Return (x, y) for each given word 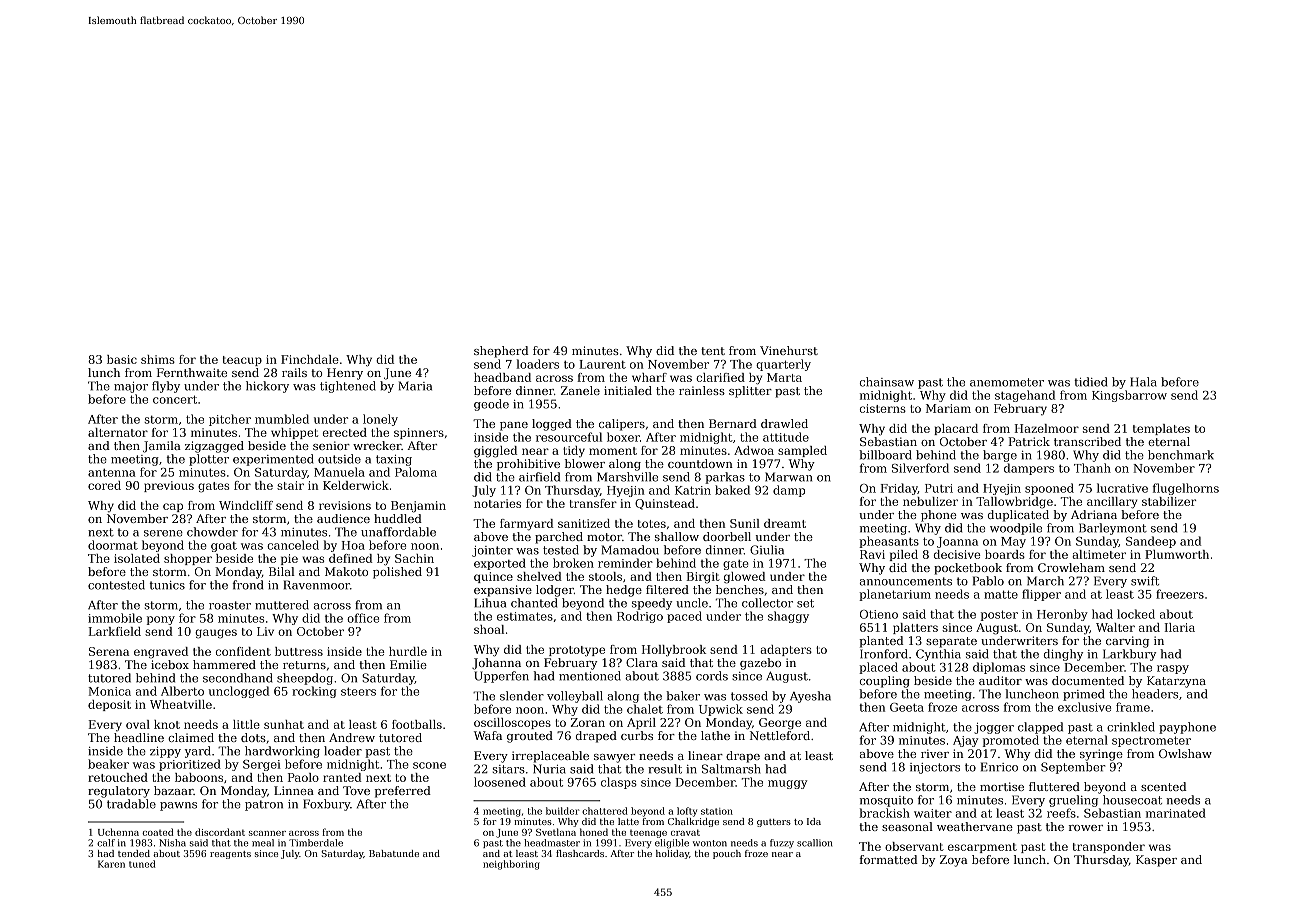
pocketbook (968, 569)
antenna (112, 473)
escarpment (982, 848)
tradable (131, 804)
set (805, 603)
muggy (787, 784)
